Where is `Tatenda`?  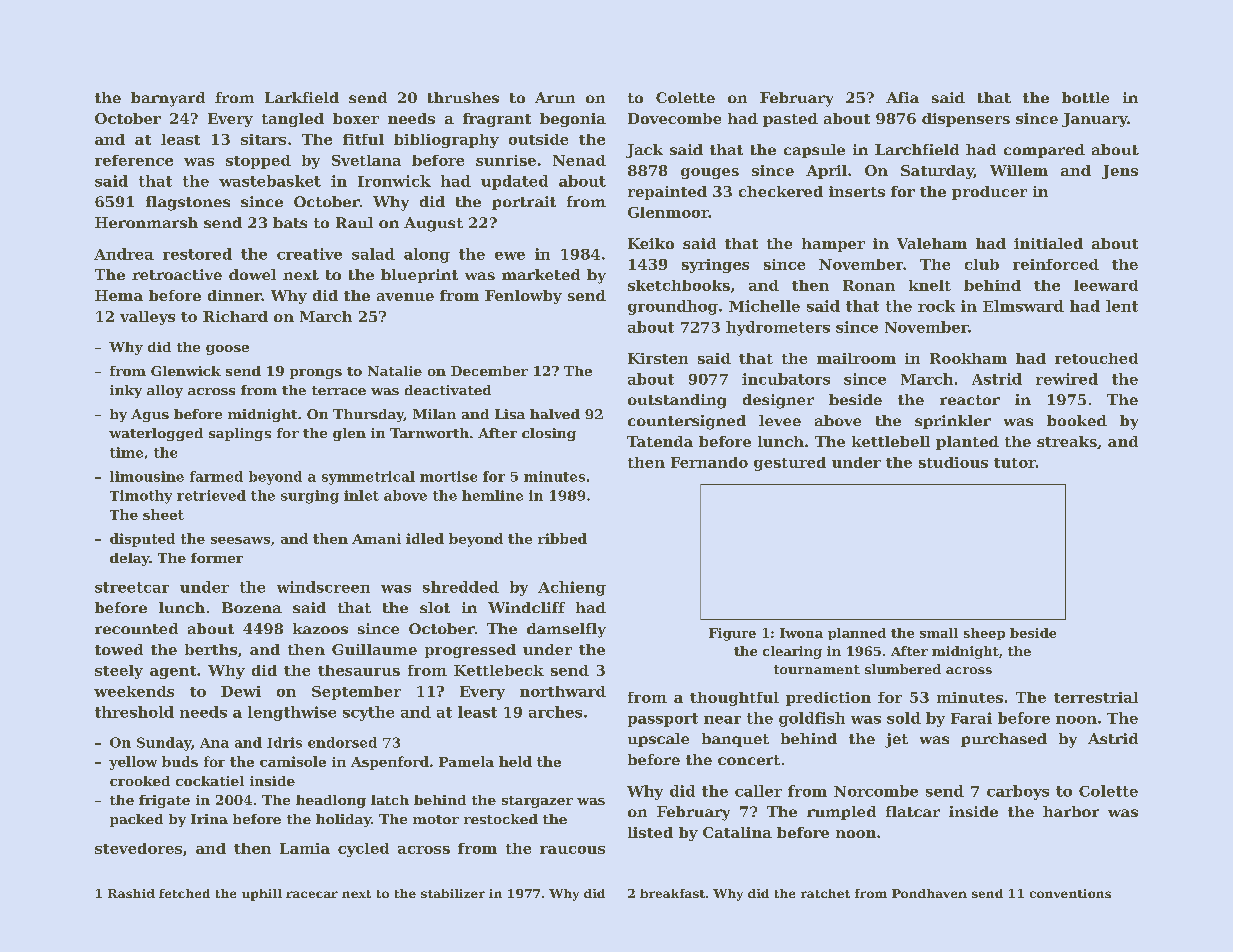 Tatenda is located at coordinates (660, 441).
